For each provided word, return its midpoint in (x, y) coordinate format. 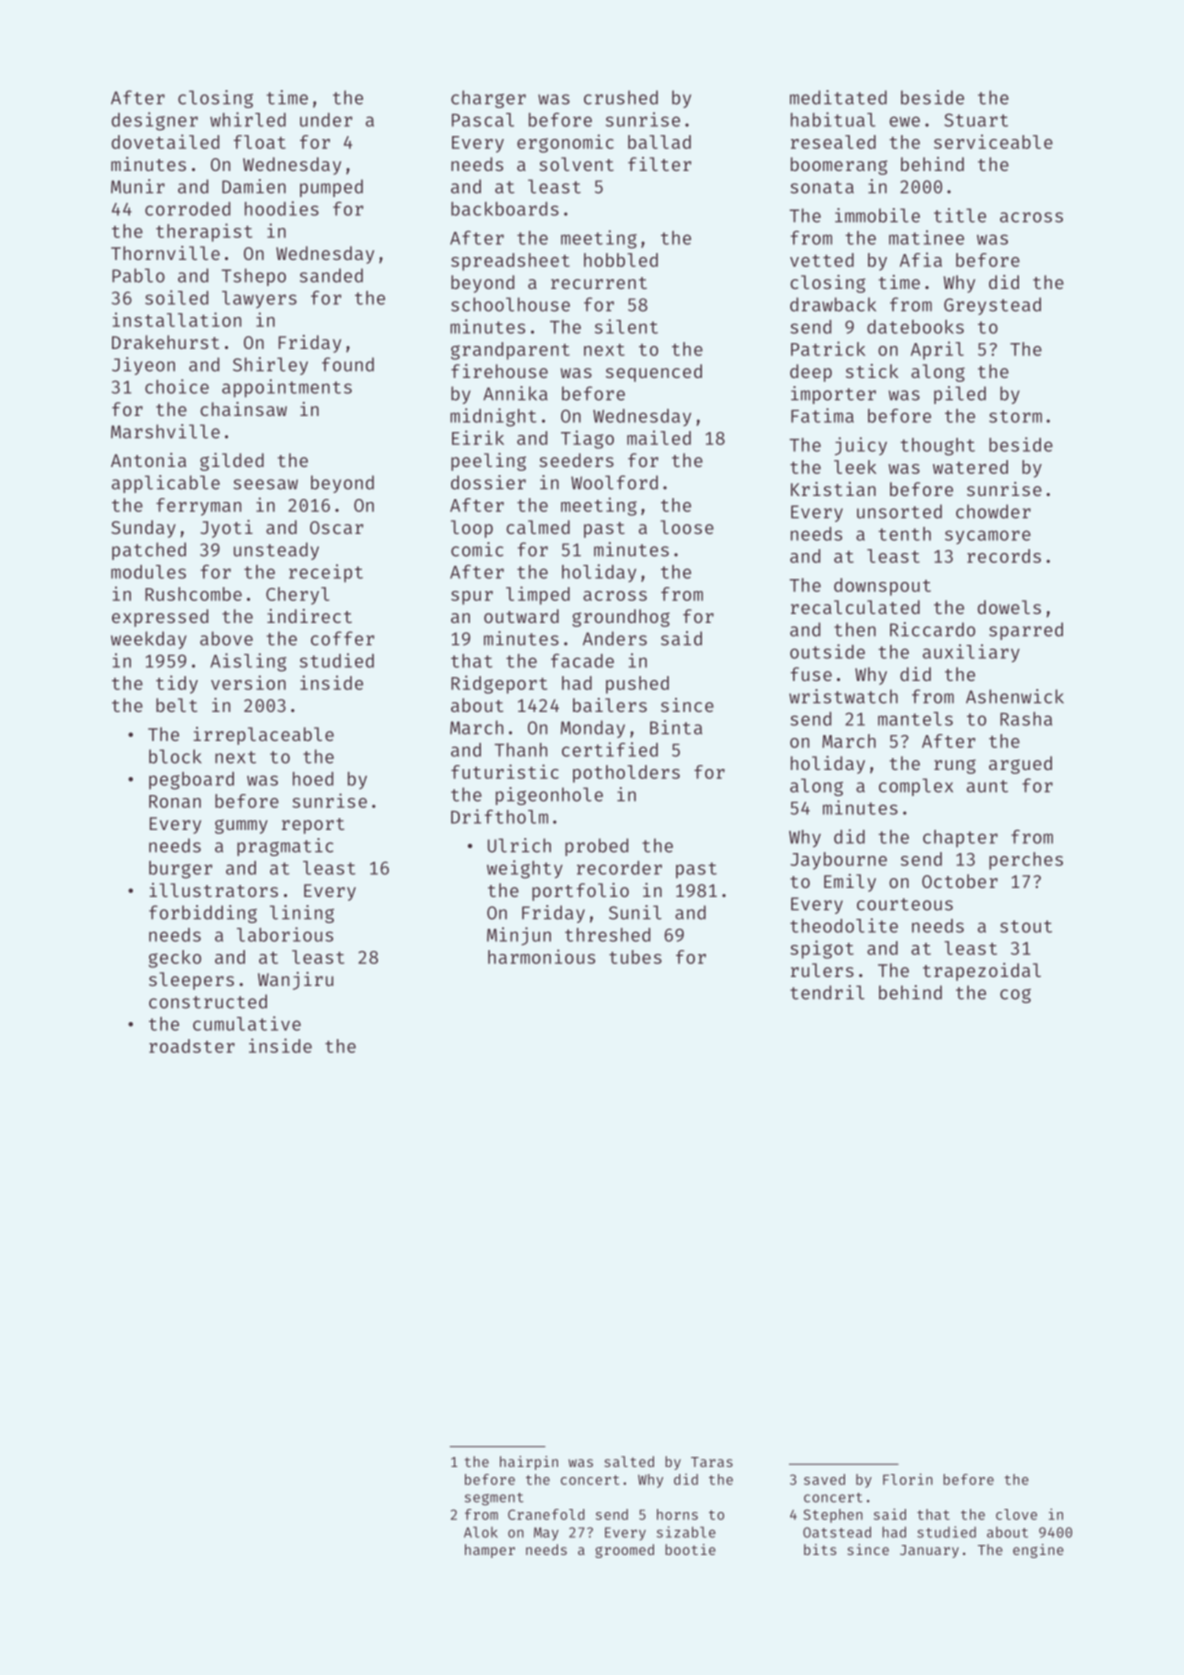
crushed (621, 97)
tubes (635, 957)
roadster (192, 1046)
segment (494, 1499)
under (326, 120)
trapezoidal (982, 972)
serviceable (993, 141)
